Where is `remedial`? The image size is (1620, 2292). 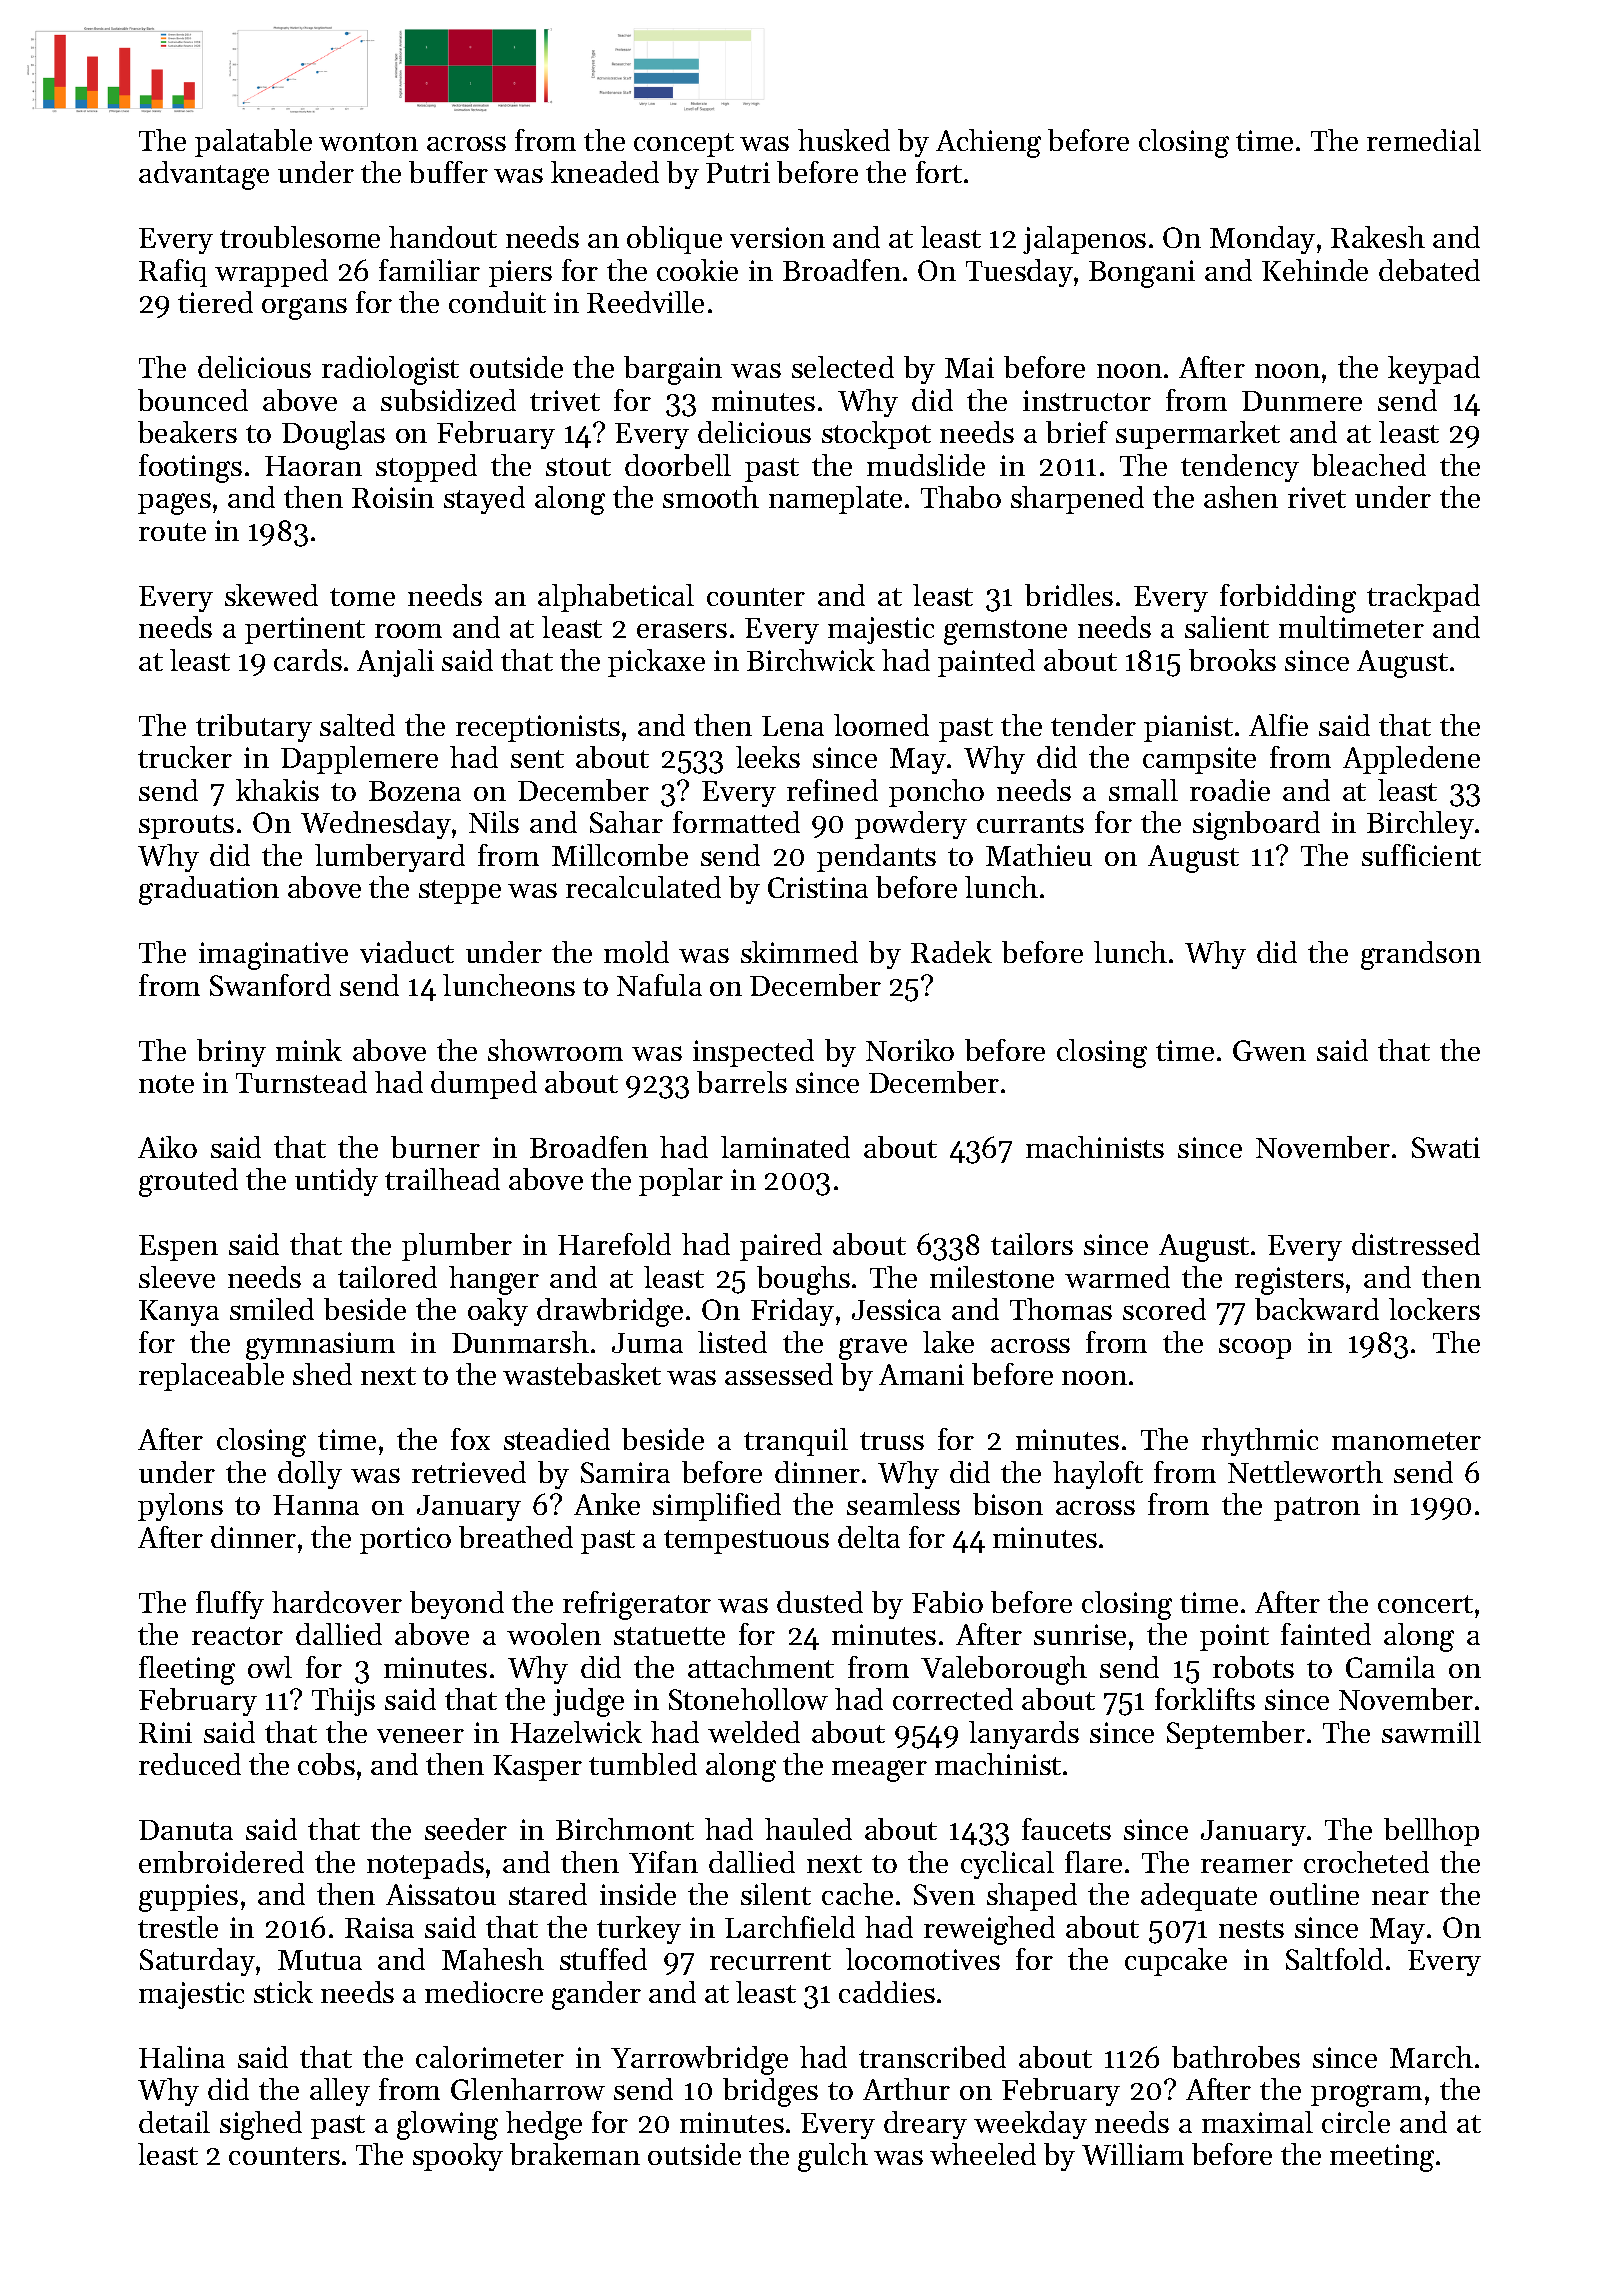 remedial is located at coordinates (1424, 140).
